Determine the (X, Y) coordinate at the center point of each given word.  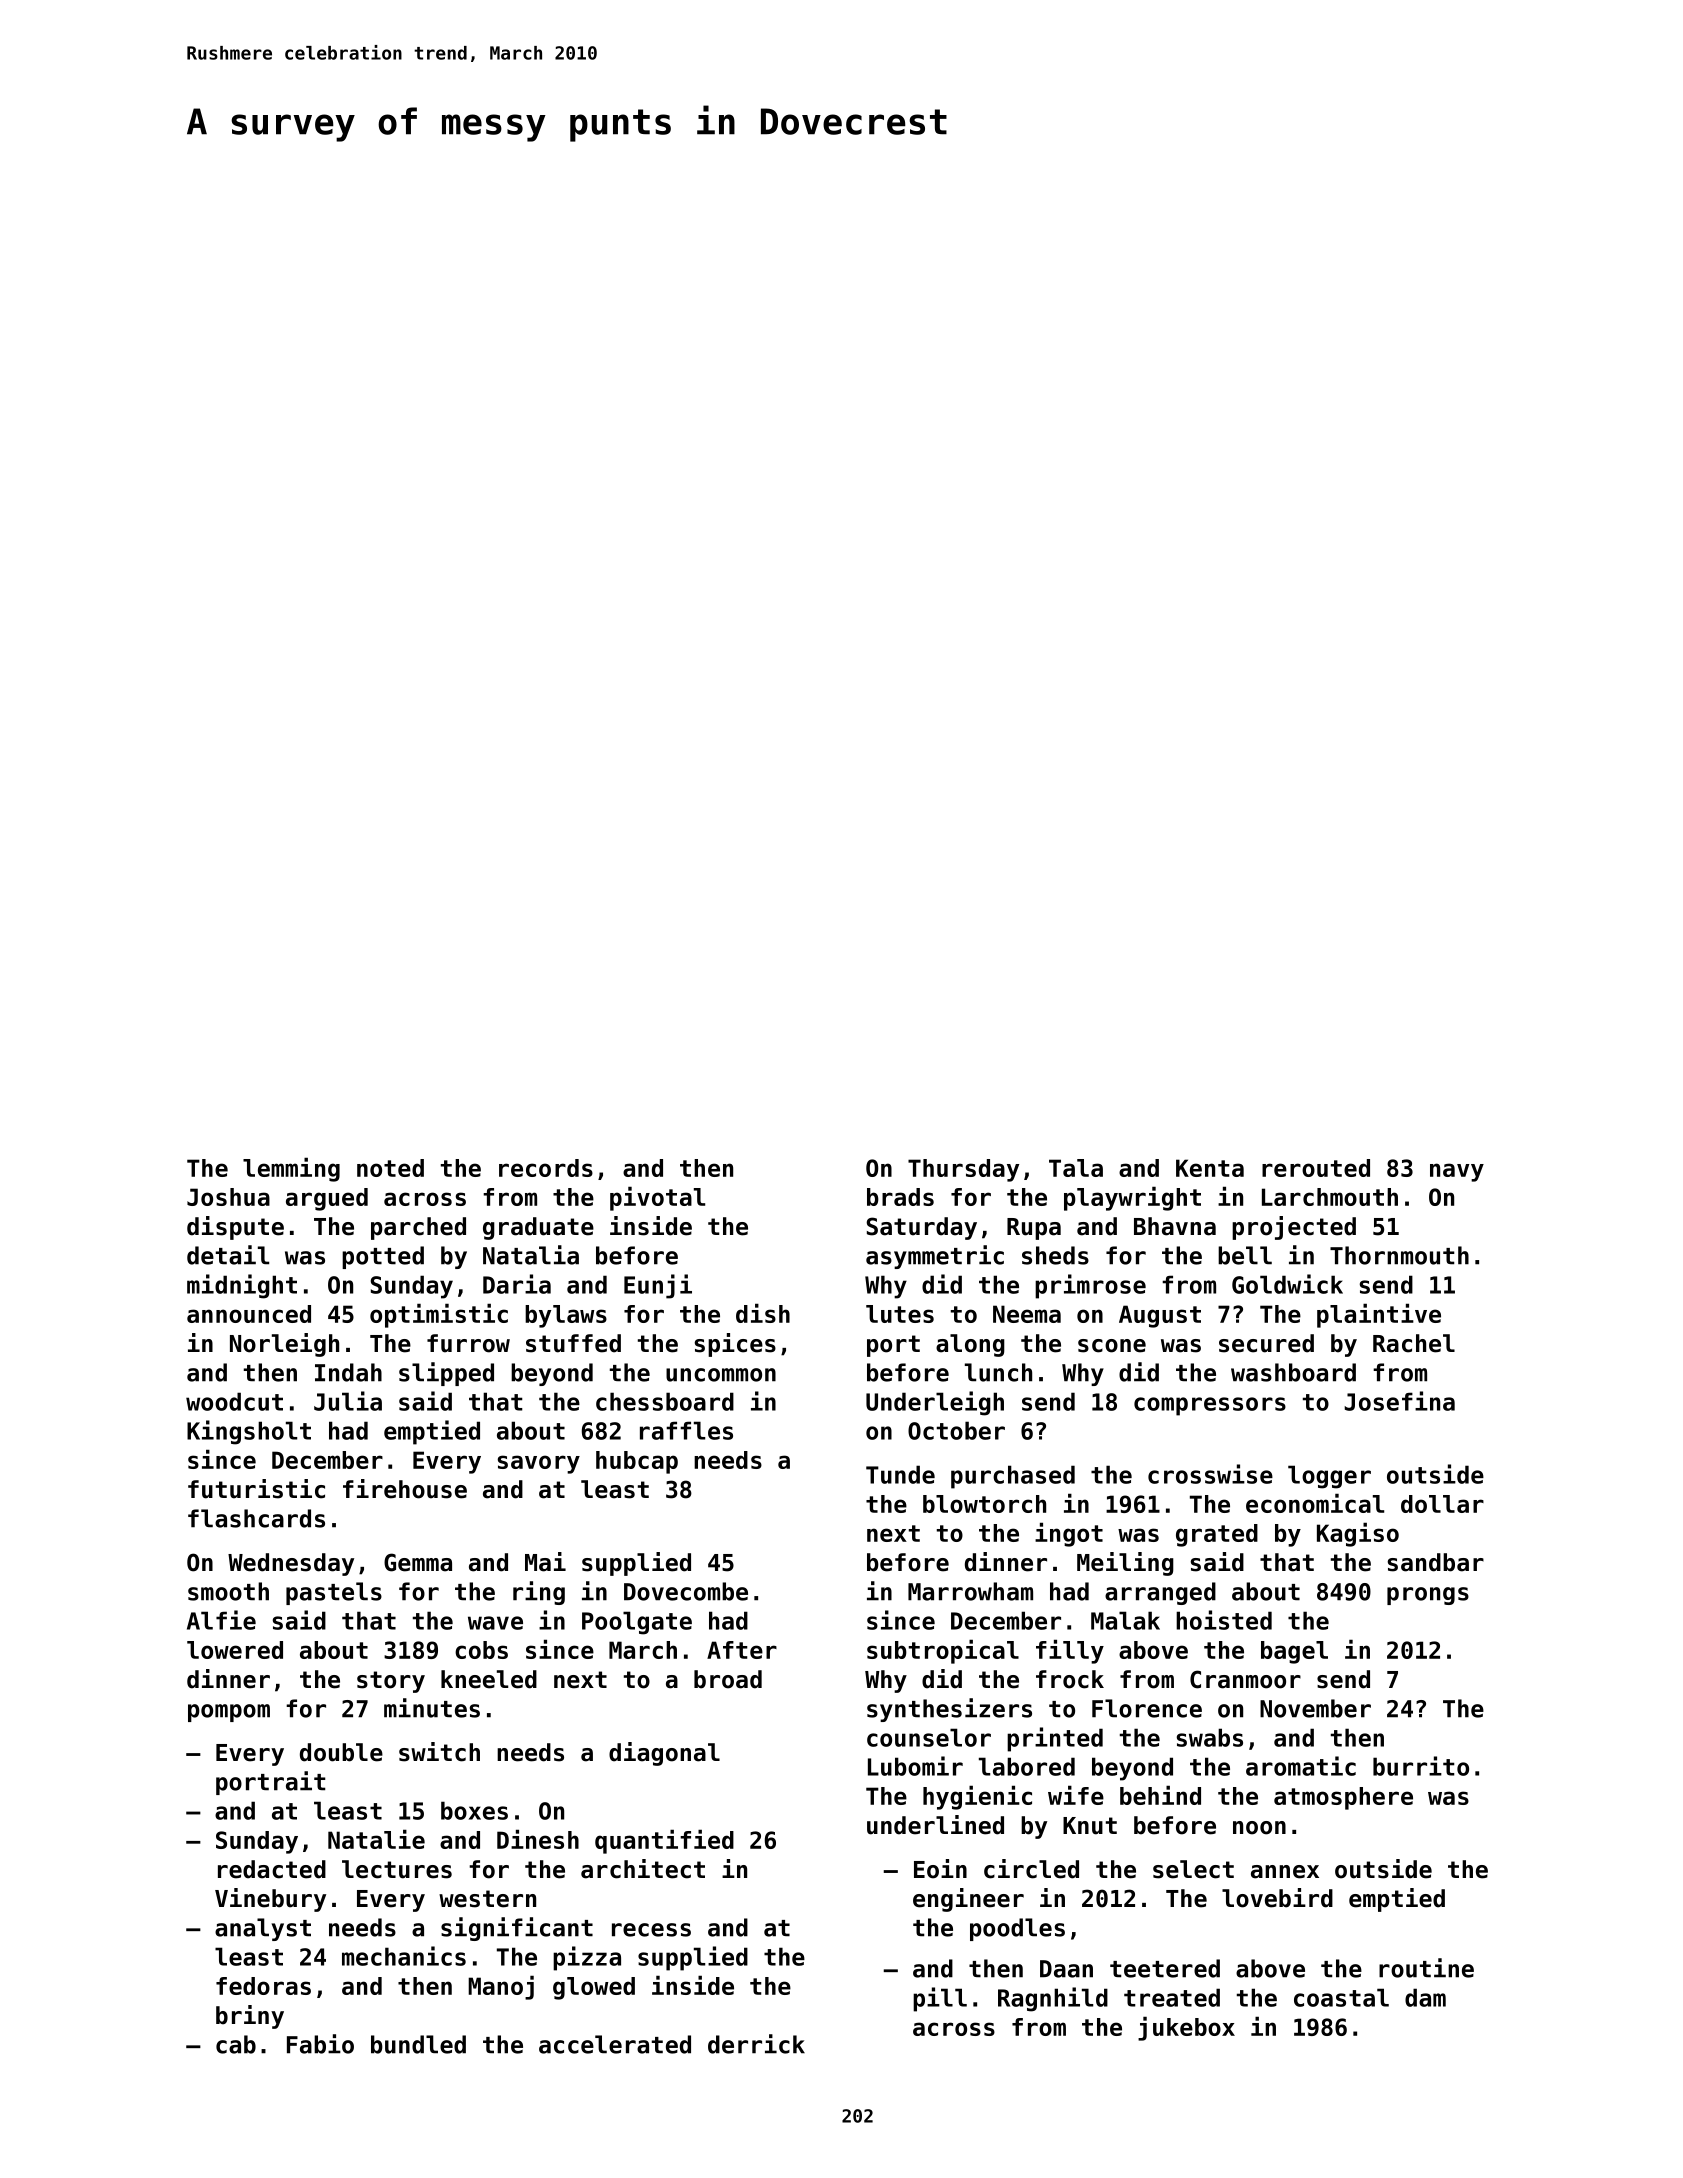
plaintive (1379, 1315)
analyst (263, 1929)
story (391, 1682)
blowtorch (984, 1504)
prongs (1428, 1596)
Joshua (228, 1197)
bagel (1294, 1652)
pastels (334, 1593)
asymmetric (935, 1257)
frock (1070, 1679)
